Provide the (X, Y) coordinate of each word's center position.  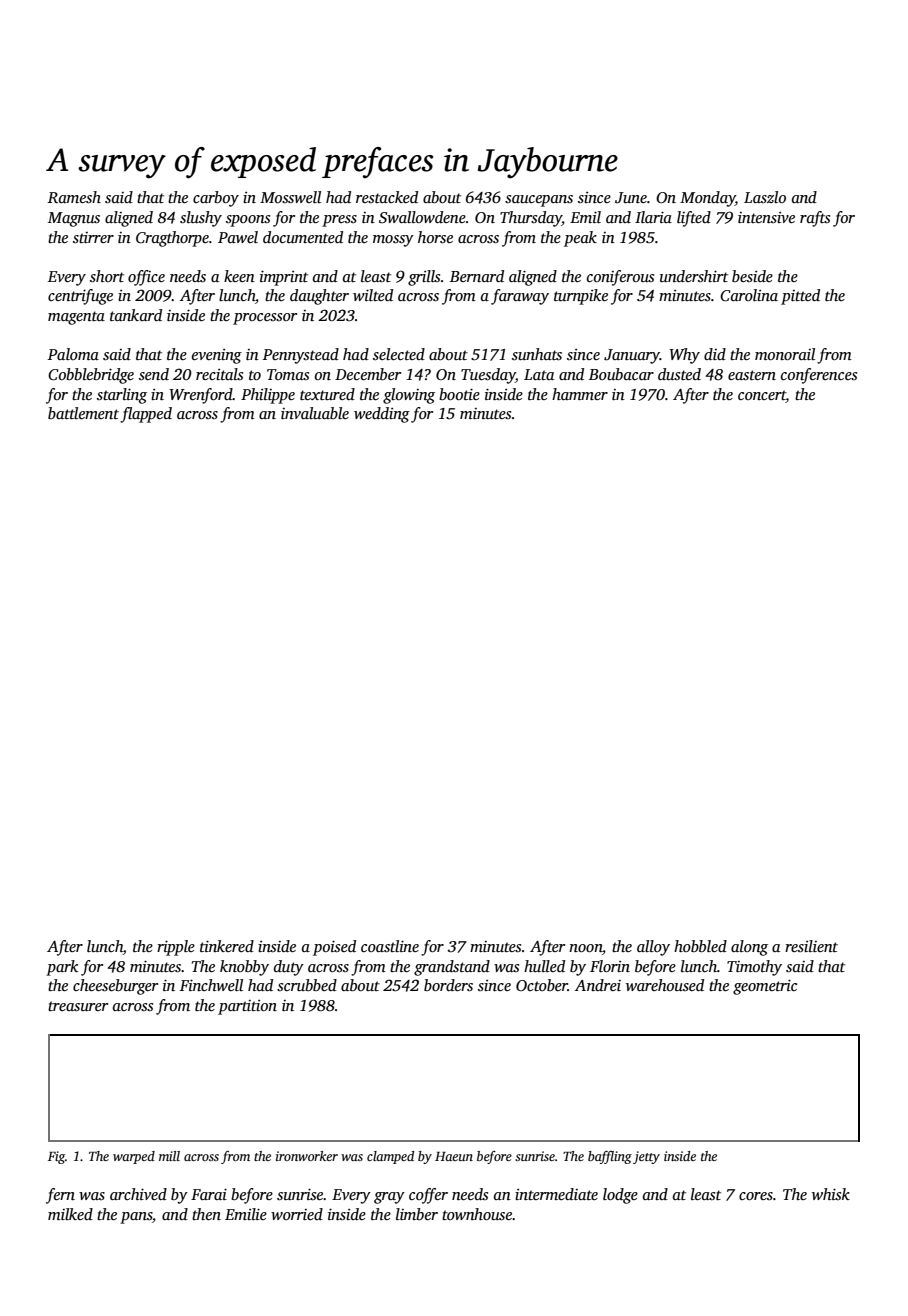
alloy (653, 948)
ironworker (307, 1156)
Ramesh (74, 197)
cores (756, 1196)
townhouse (477, 1214)
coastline (390, 946)
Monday (707, 199)
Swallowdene (422, 217)
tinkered (227, 946)
